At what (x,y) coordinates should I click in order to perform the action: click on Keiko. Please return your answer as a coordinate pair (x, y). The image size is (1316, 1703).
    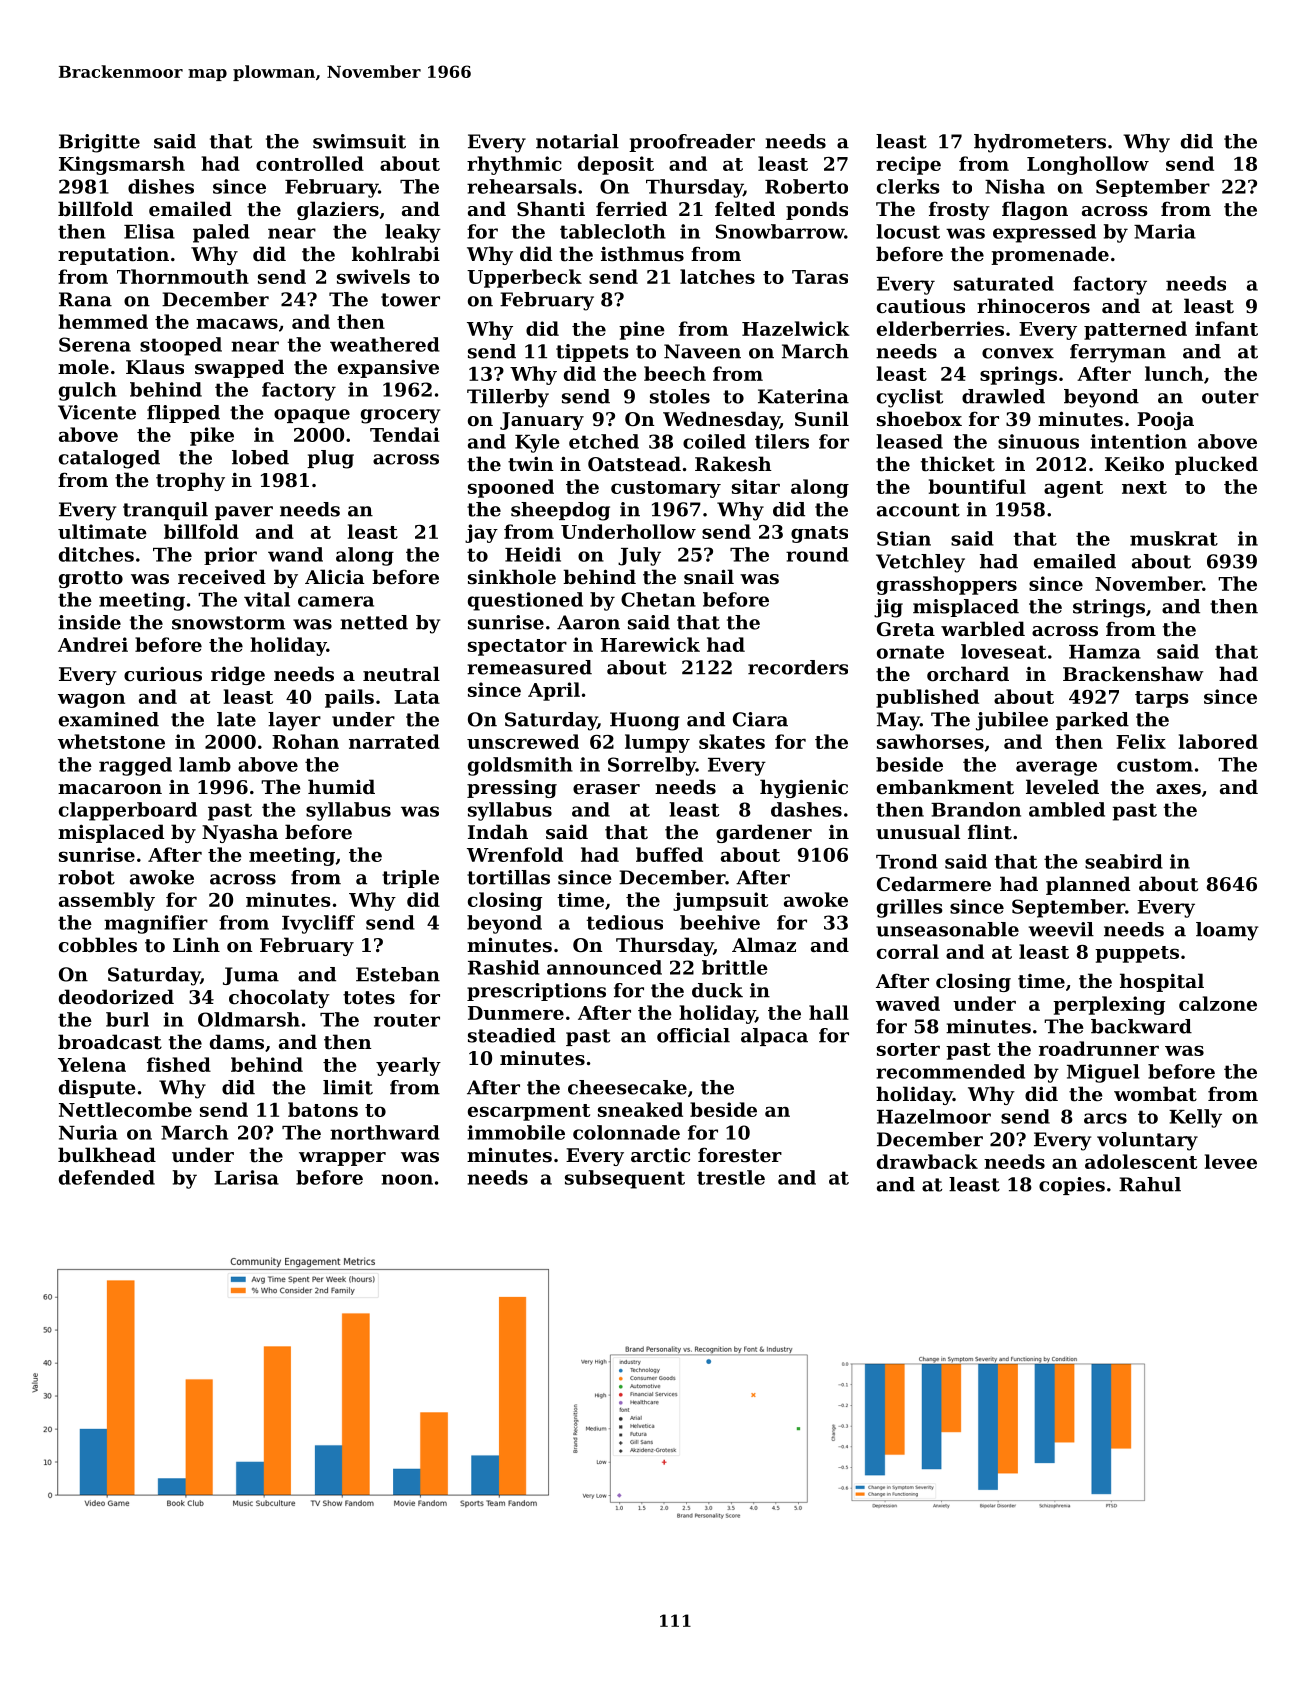
    Looking at the image, I should click on (1134, 463).
